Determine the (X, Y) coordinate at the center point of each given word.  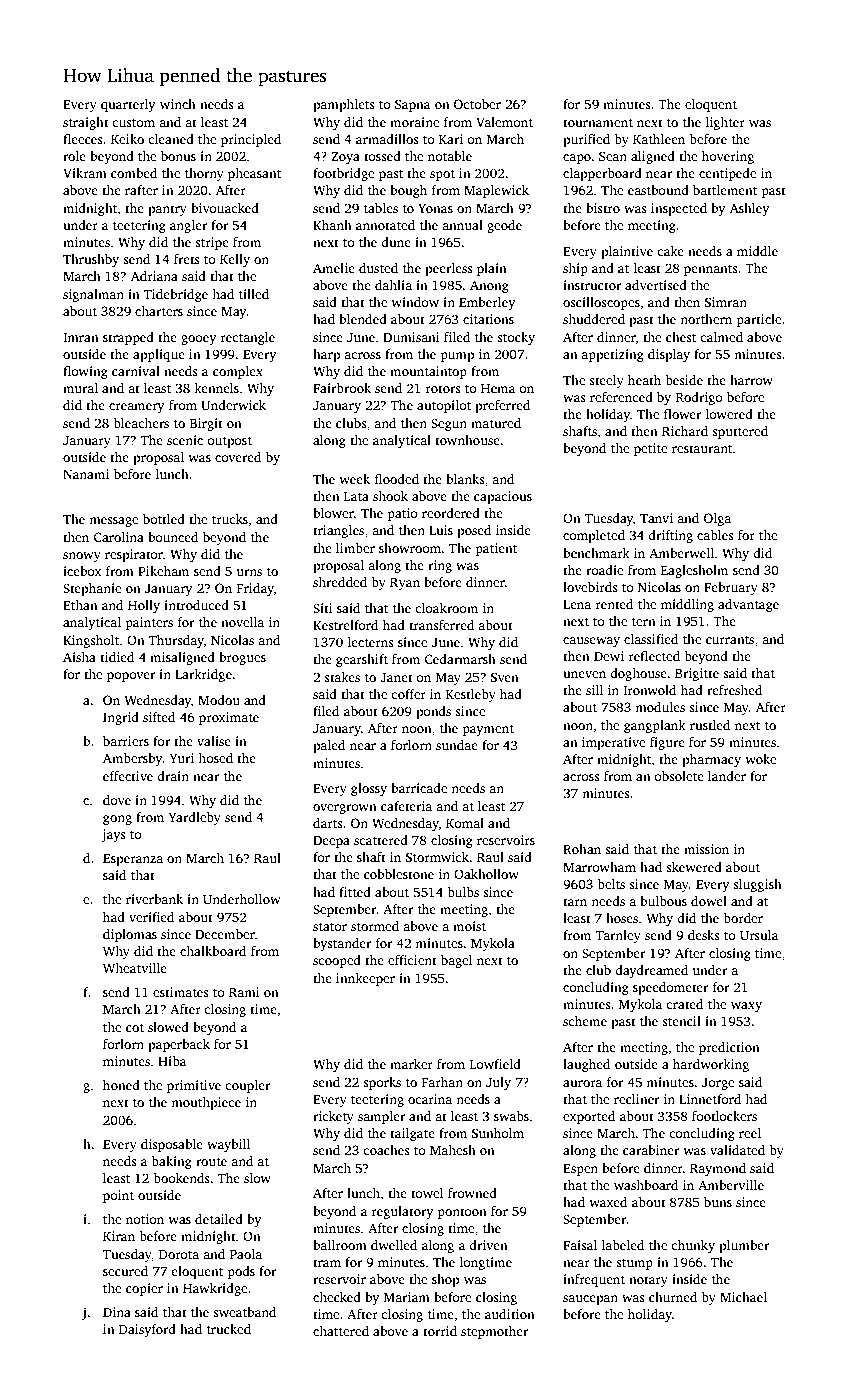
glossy (369, 789)
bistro (603, 208)
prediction (729, 1048)
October (477, 104)
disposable (172, 1145)
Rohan (582, 849)
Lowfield (495, 1064)
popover (131, 677)
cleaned (171, 139)
